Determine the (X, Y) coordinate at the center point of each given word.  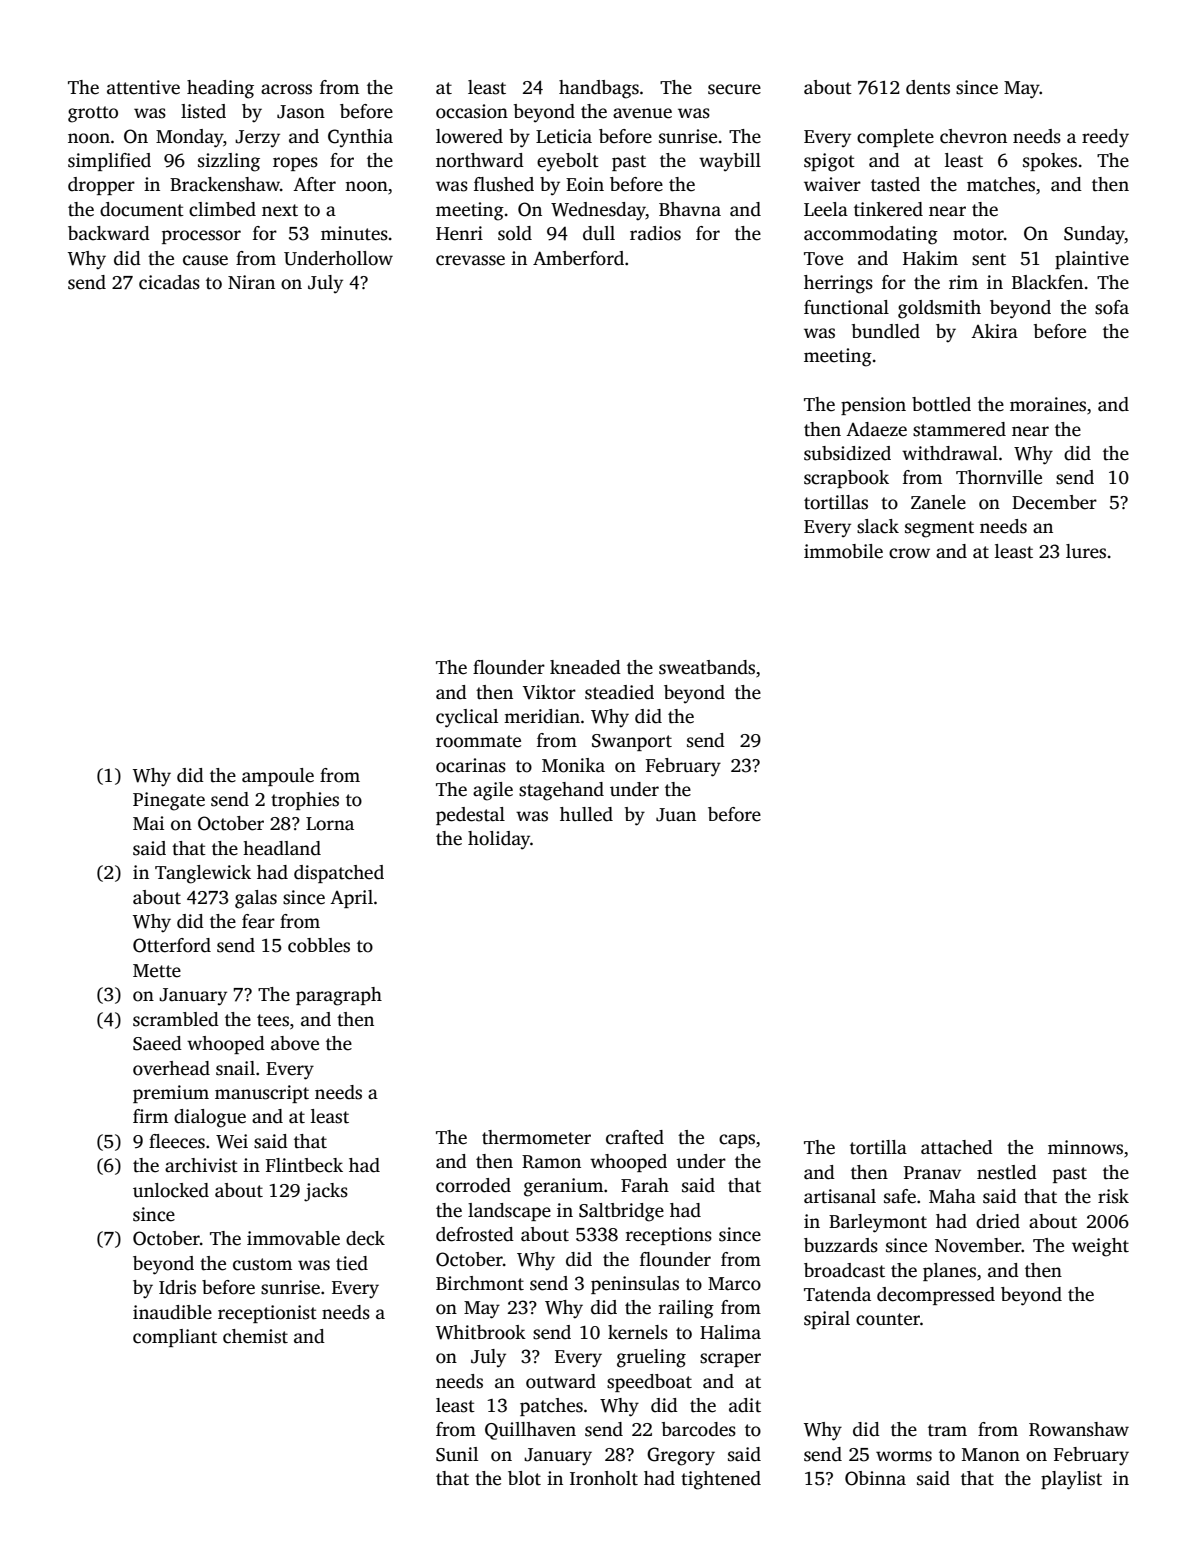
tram (947, 1430)
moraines (1048, 404)
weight (1100, 1247)
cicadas (169, 282)
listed (203, 111)
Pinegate (169, 801)
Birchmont (480, 1283)
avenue (642, 113)
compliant (175, 1338)
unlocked (171, 1190)
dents (928, 87)
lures (1086, 551)
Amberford (578, 258)
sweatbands (707, 667)
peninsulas (635, 1285)
